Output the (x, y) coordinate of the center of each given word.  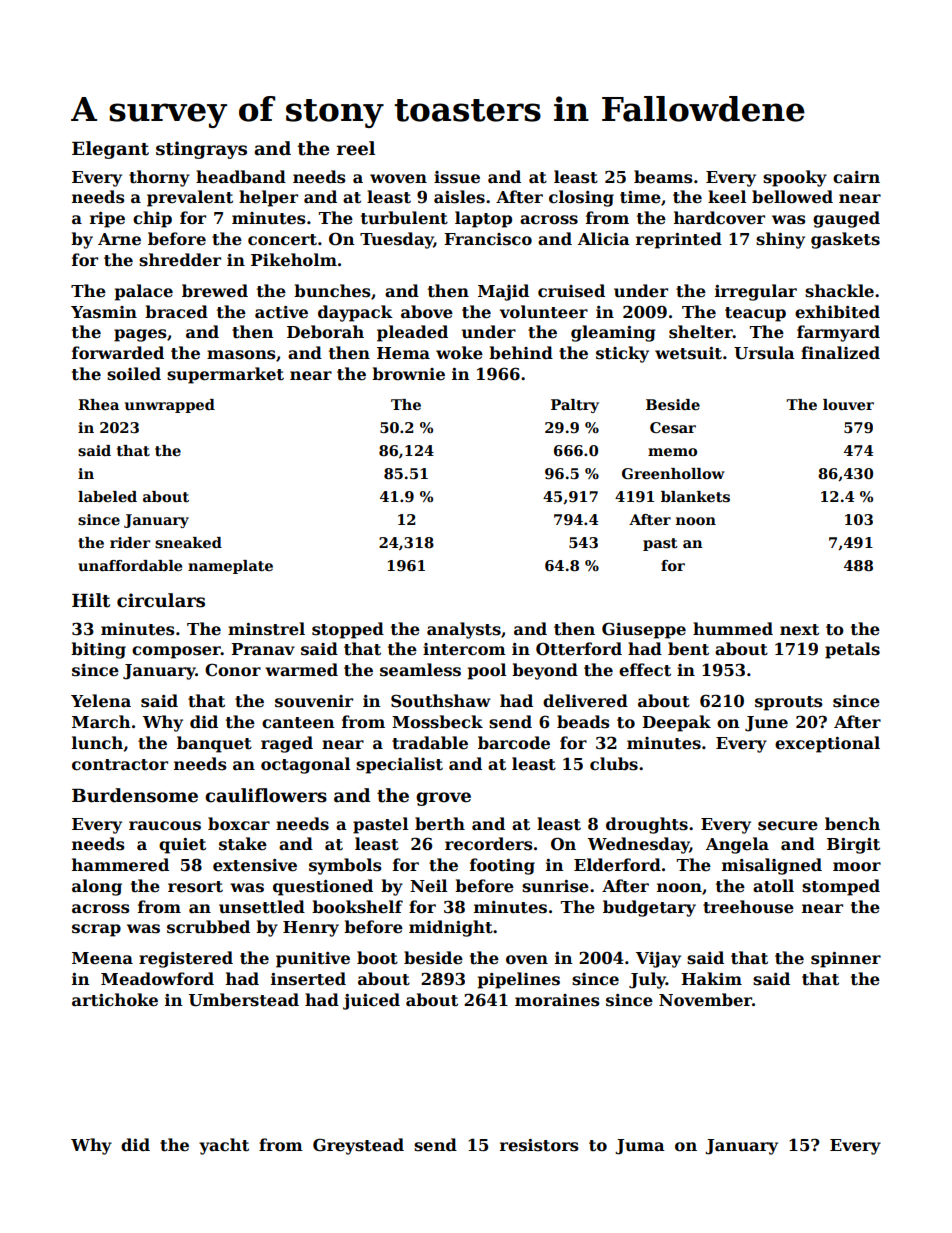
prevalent (190, 198)
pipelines (519, 980)
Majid (503, 292)
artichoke (115, 1000)
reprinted (679, 240)
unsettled (262, 907)
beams (663, 177)
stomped (841, 887)
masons (241, 355)
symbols (345, 866)
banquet (214, 744)
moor (857, 866)
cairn (856, 177)
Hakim (711, 978)
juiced (371, 1001)
